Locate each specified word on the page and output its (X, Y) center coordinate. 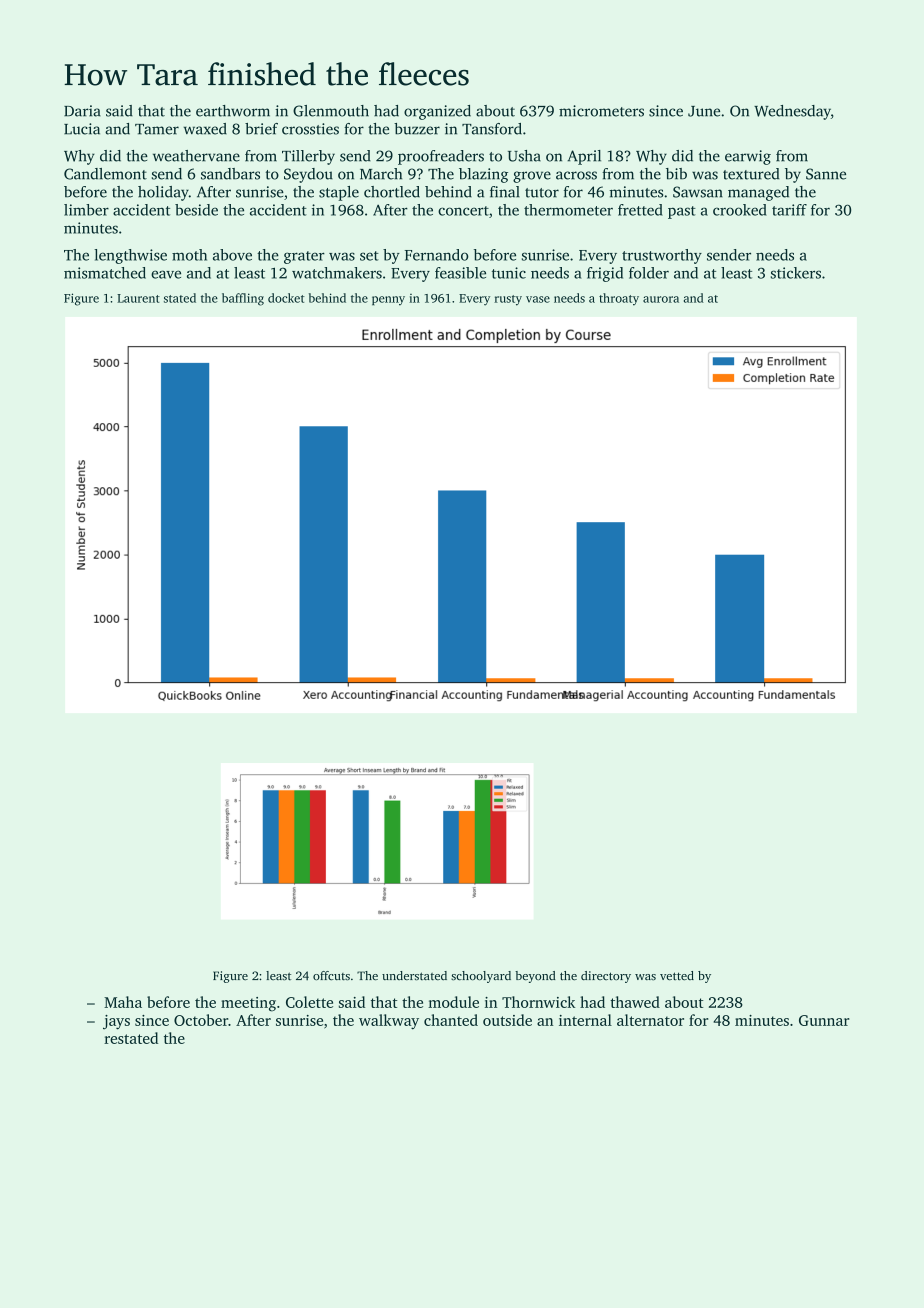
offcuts (331, 976)
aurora (661, 299)
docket (286, 298)
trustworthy (662, 256)
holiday (163, 193)
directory (606, 977)
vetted (677, 976)
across (576, 175)
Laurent (138, 298)
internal (585, 1020)
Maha (123, 1002)
